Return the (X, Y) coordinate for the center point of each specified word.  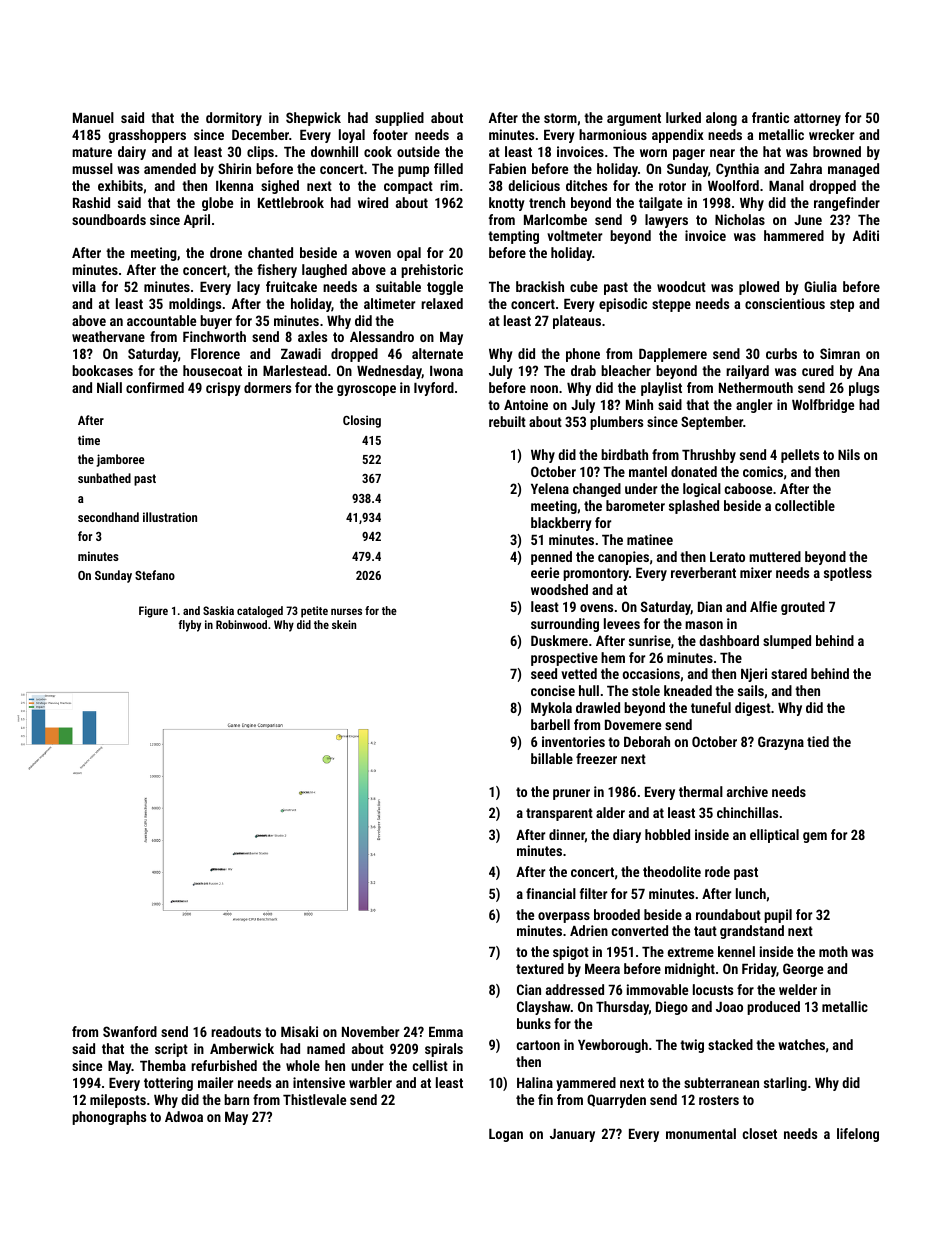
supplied (399, 119)
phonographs (109, 1118)
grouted (803, 608)
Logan (506, 1135)
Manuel (93, 117)
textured (540, 968)
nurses (346, 611)
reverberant (703, 572)
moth (833, 951)
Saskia (218, 610)
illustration (170, 517)
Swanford (130, 1031)
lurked (683, 117)
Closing (362, 421)
